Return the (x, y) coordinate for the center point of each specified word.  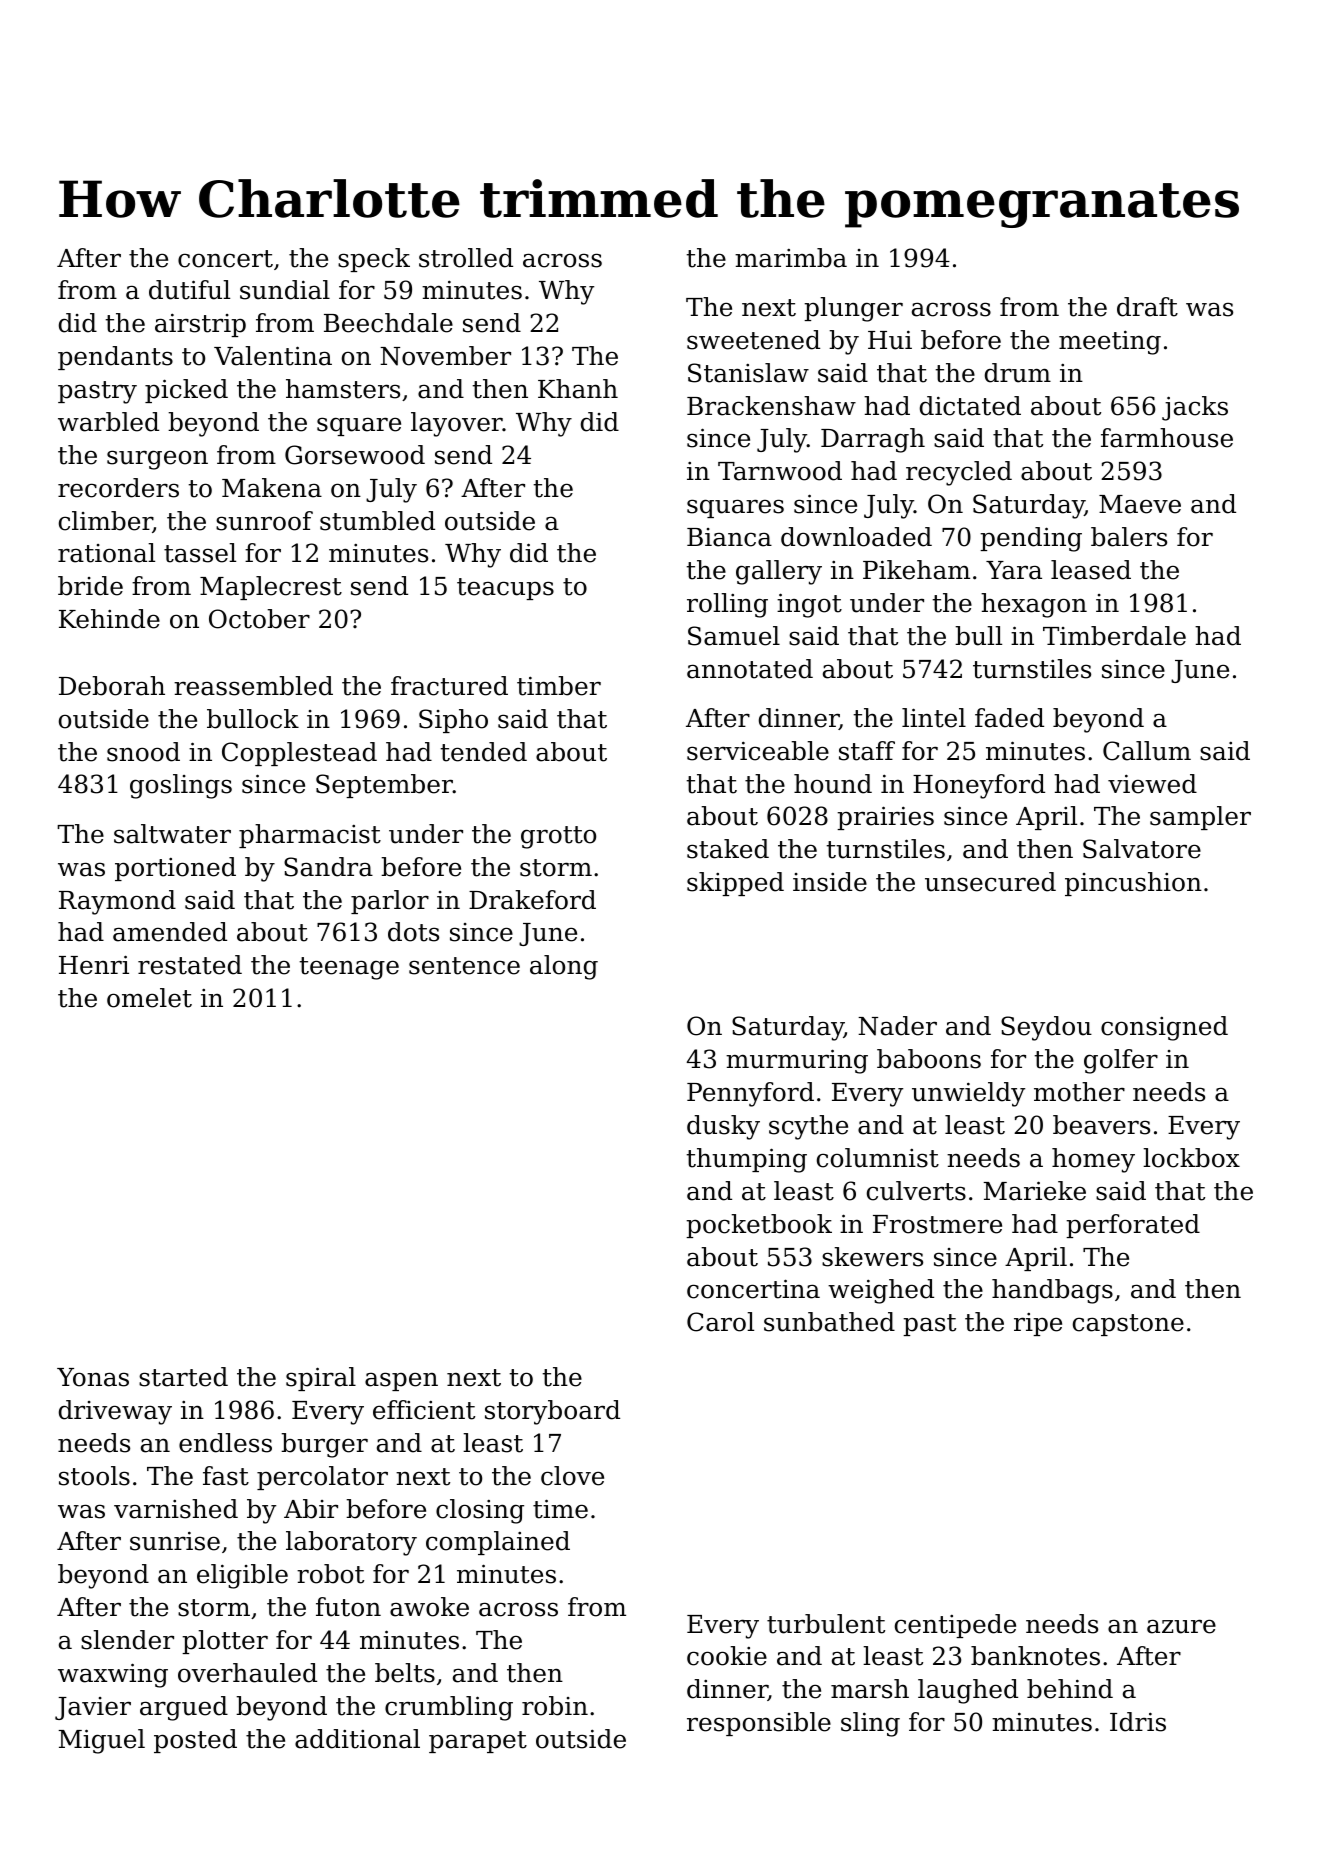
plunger (853, 309)
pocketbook (759, 1226)
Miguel (101, 1741)
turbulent (826, 1624)
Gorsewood (355, 455)
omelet (149, 998)
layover (457, 424)
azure (1181, 1626)
